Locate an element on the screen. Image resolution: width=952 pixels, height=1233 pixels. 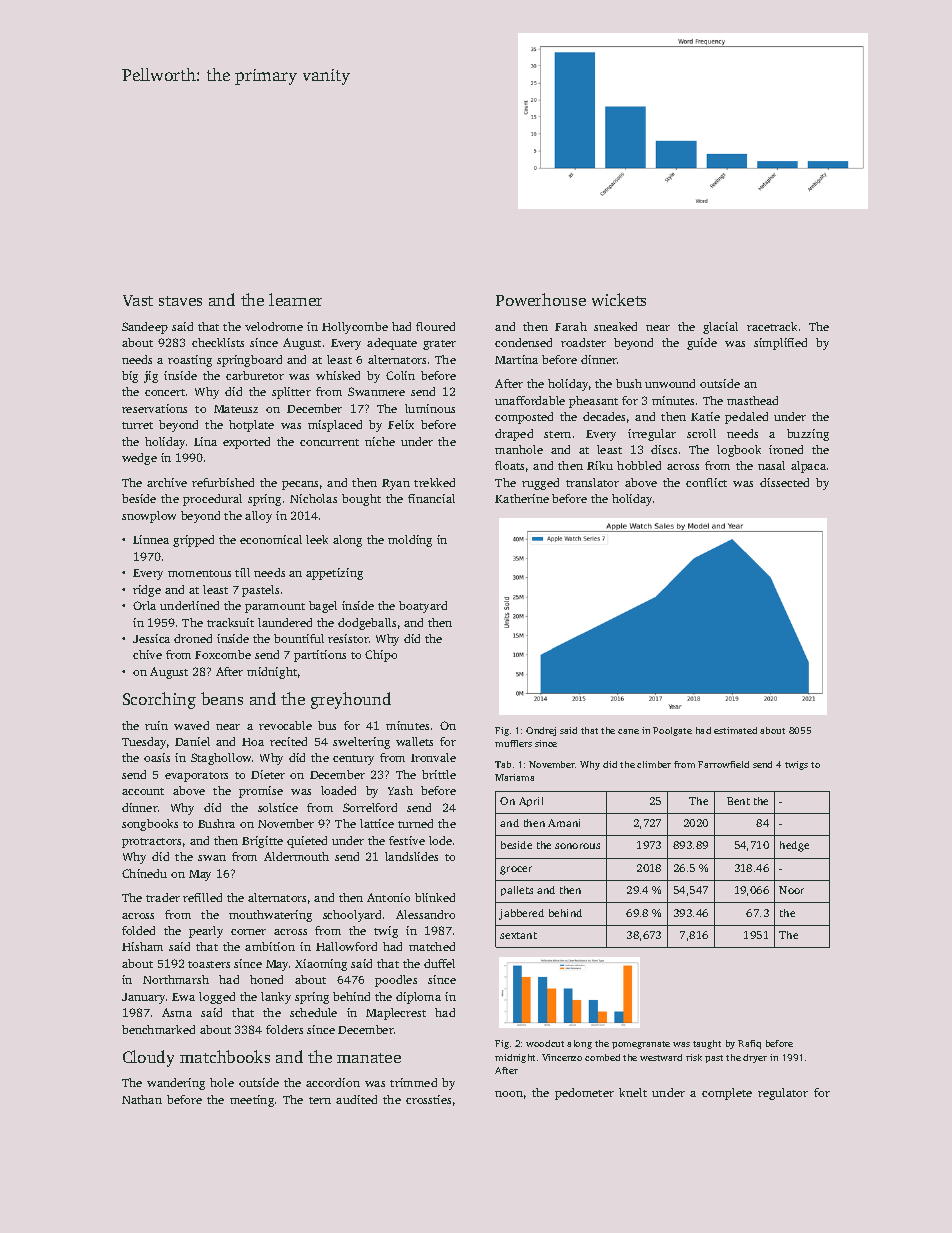
meeting is located at coordinates (252, 1101).
